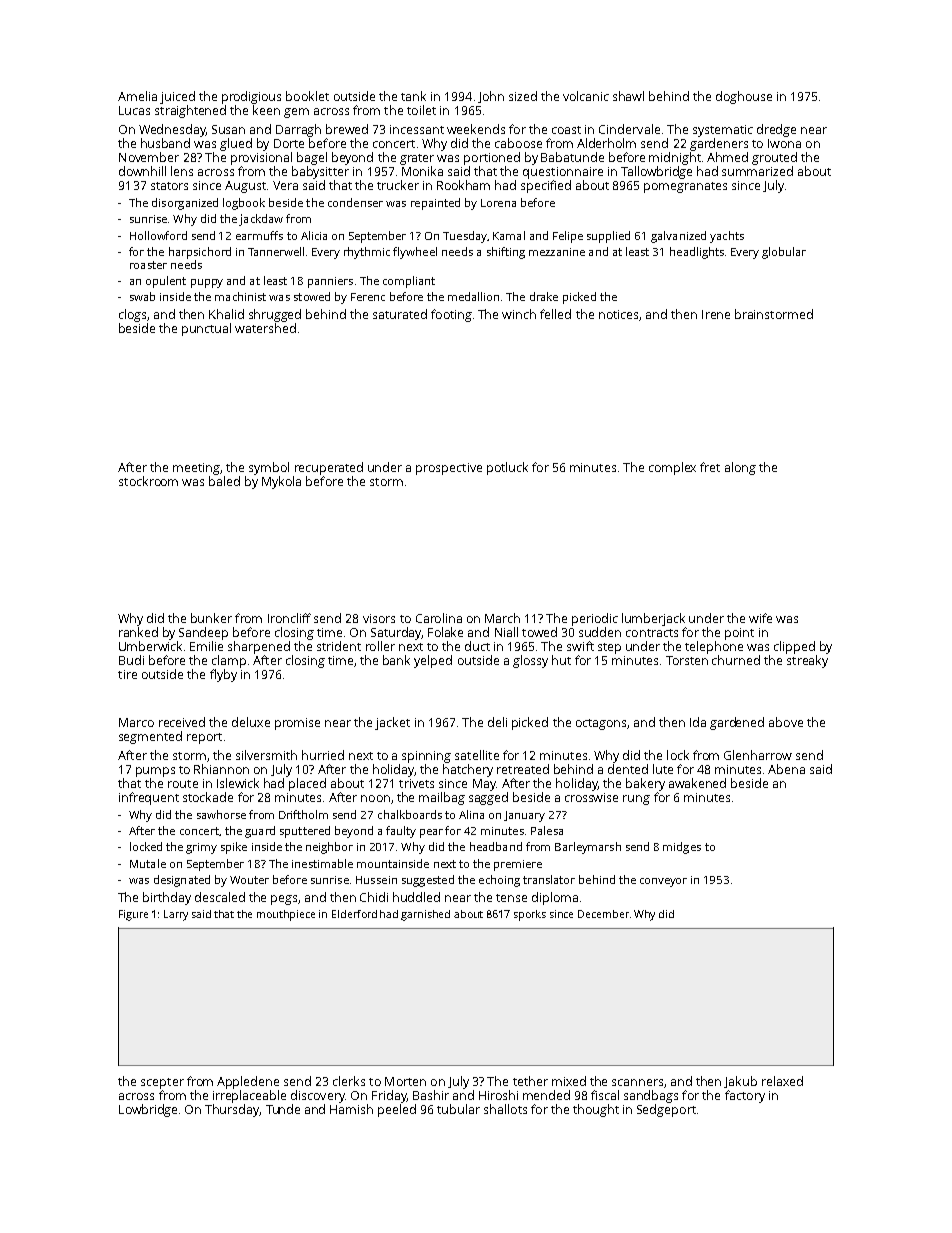  Describe the element at coordinates (397, 1110) in the screenshot. I see `peeled` at that location.
